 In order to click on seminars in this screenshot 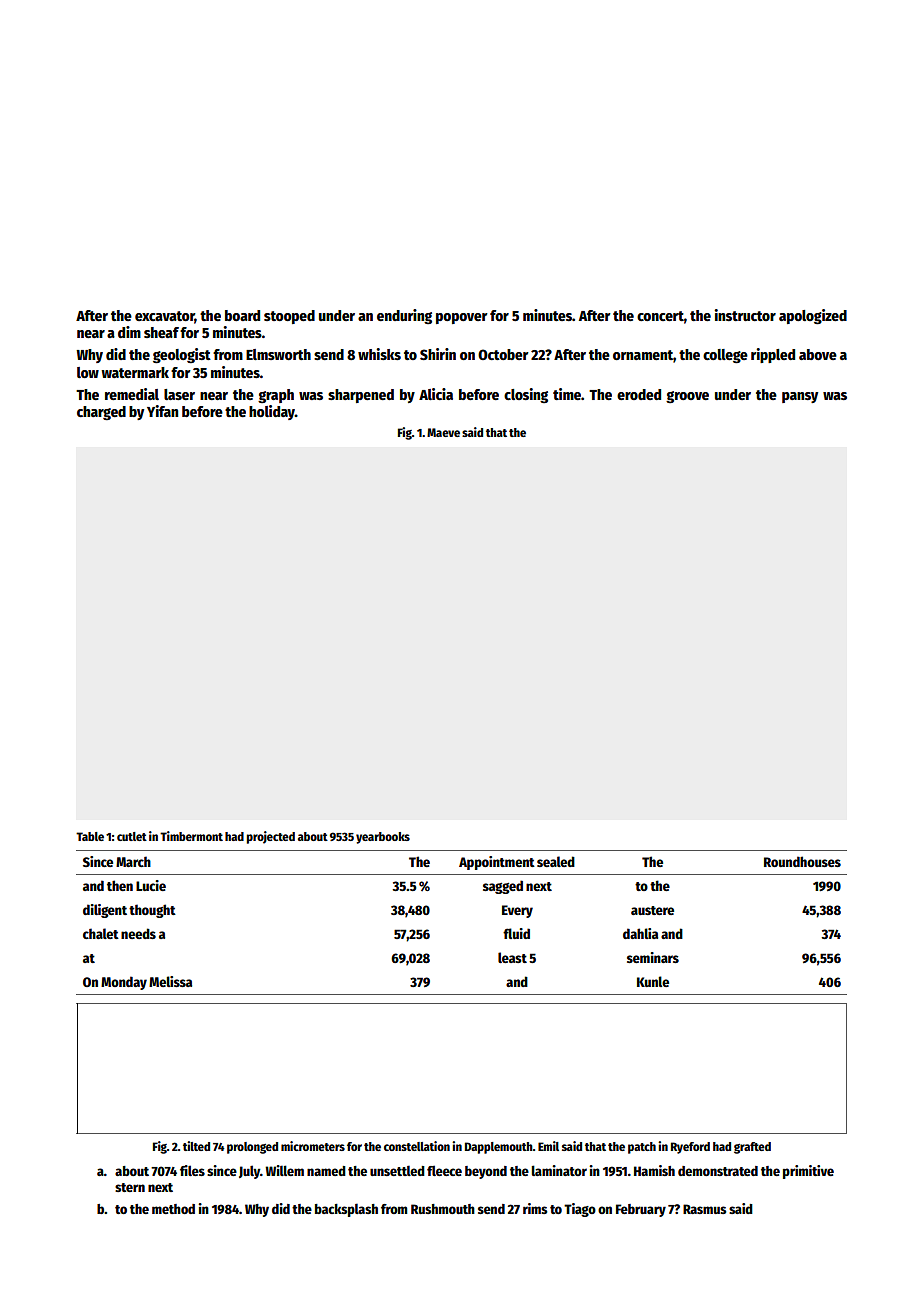, I will do `click(653, 957)`.
